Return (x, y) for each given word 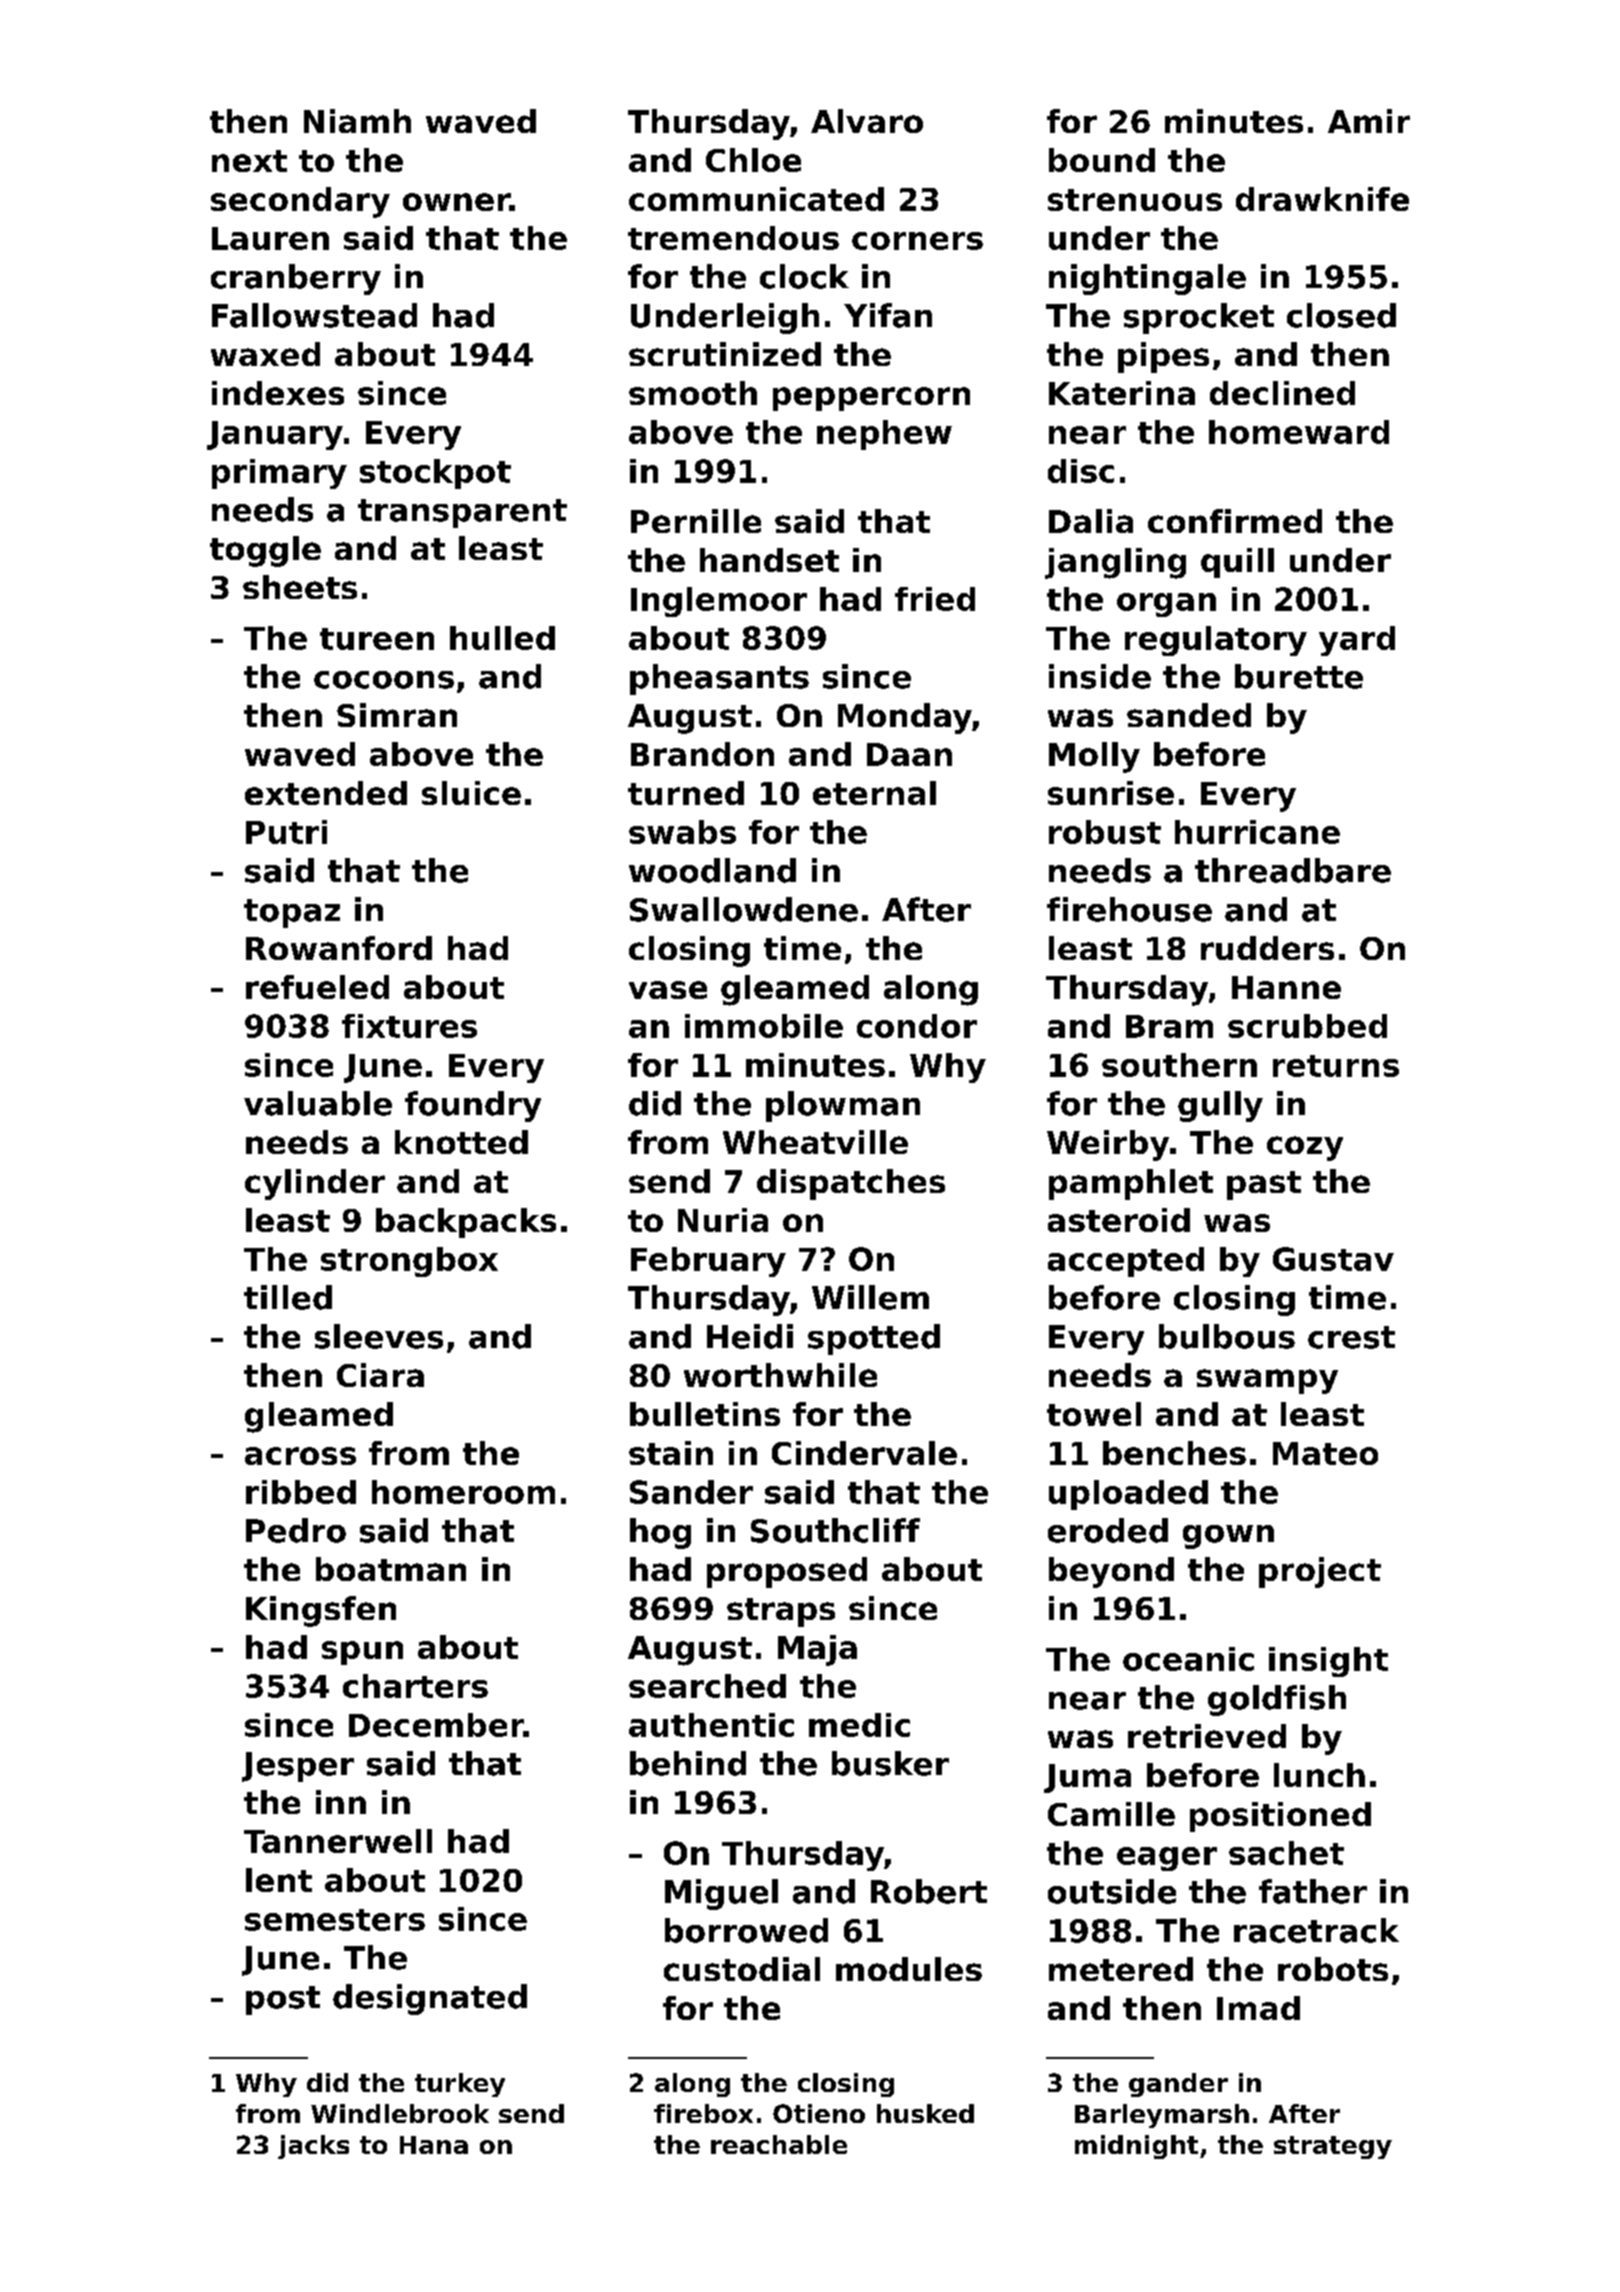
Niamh (357, 121)
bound (1102, 160)
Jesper (298, 1767)
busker (890, 1763)
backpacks (466, 1223)
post (283, 2000)
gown (1228, 1537)
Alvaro (867, 121)
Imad (1258, 2008)
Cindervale (864, 1453)
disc (1081, 471)
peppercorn (871, 399)
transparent (462, 513)
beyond (1111, 1572)
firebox (703, 2113)
